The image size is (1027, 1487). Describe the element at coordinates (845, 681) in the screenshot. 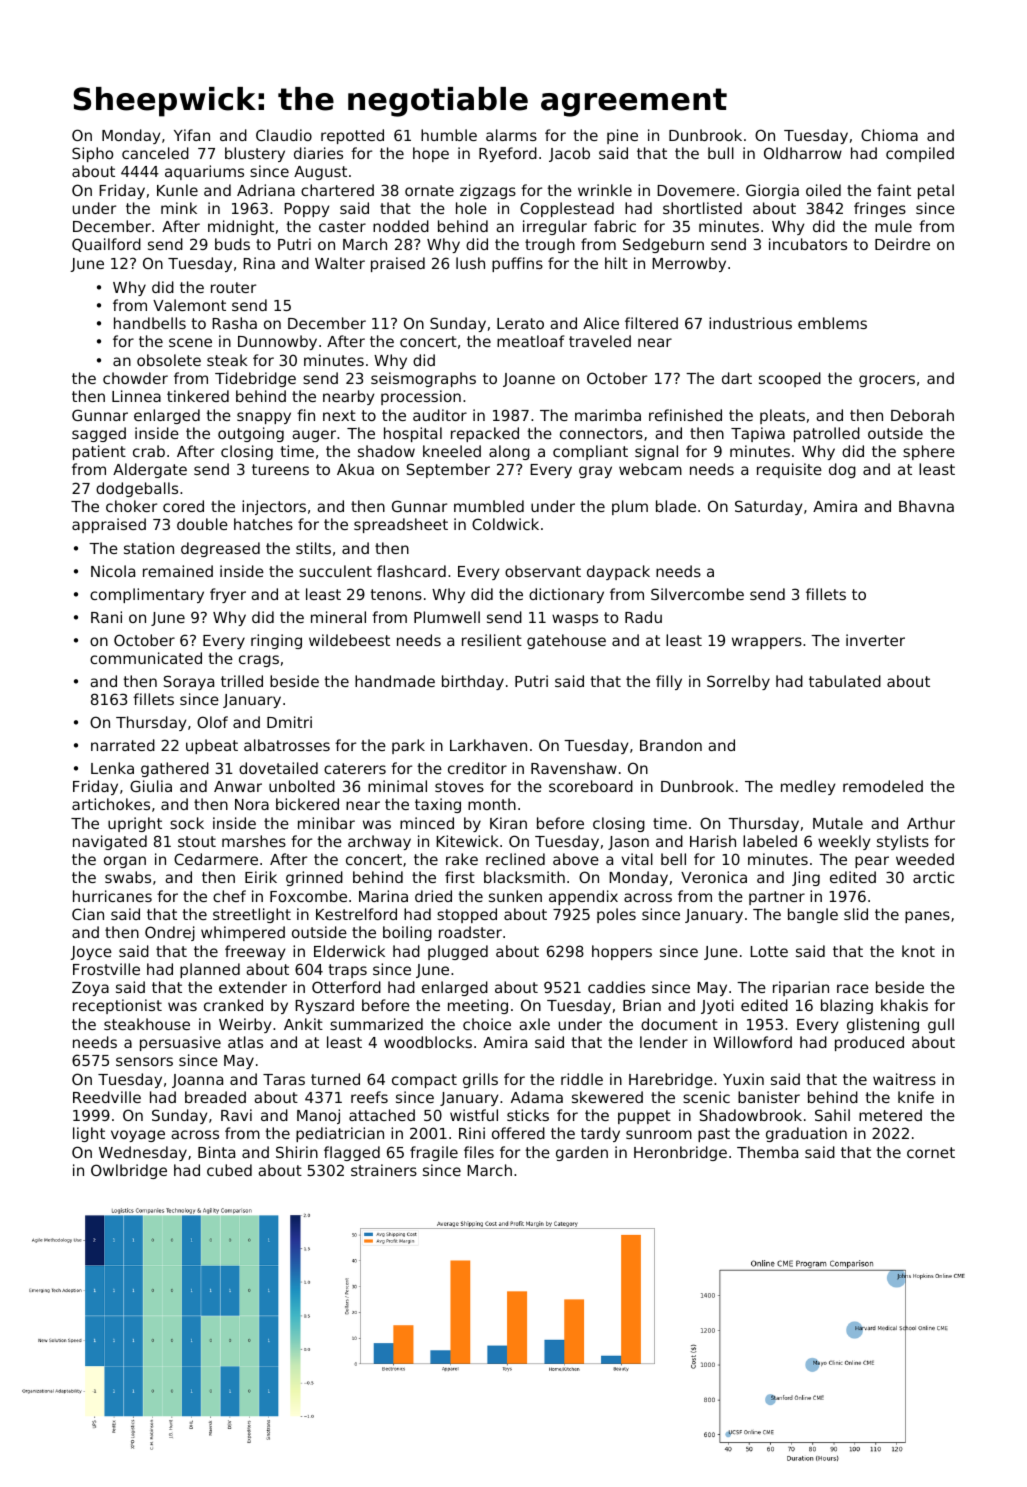

I see `tabulated` at that location.
